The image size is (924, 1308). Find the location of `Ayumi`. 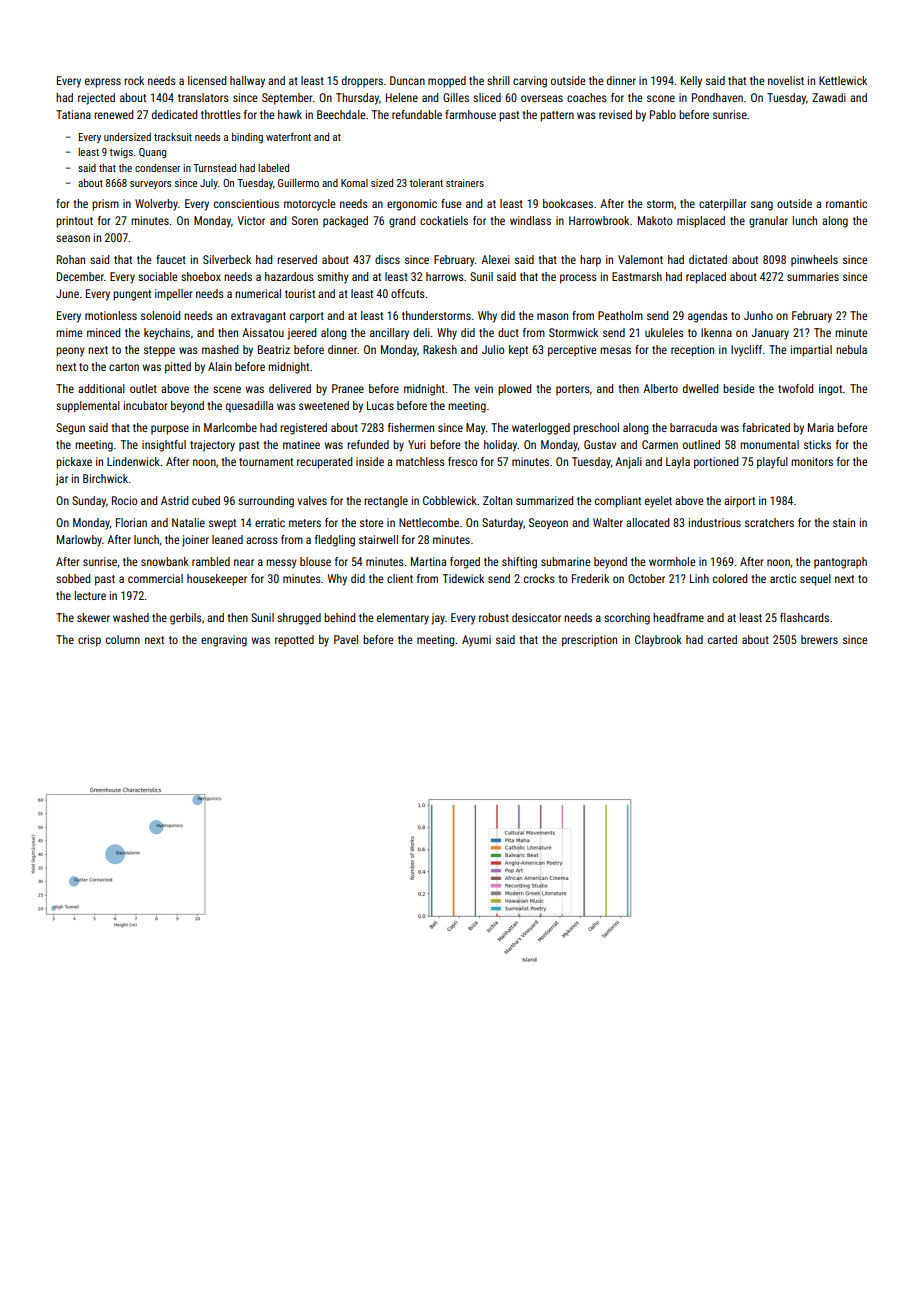

Ayumi is located at coordinates (476, 641).
